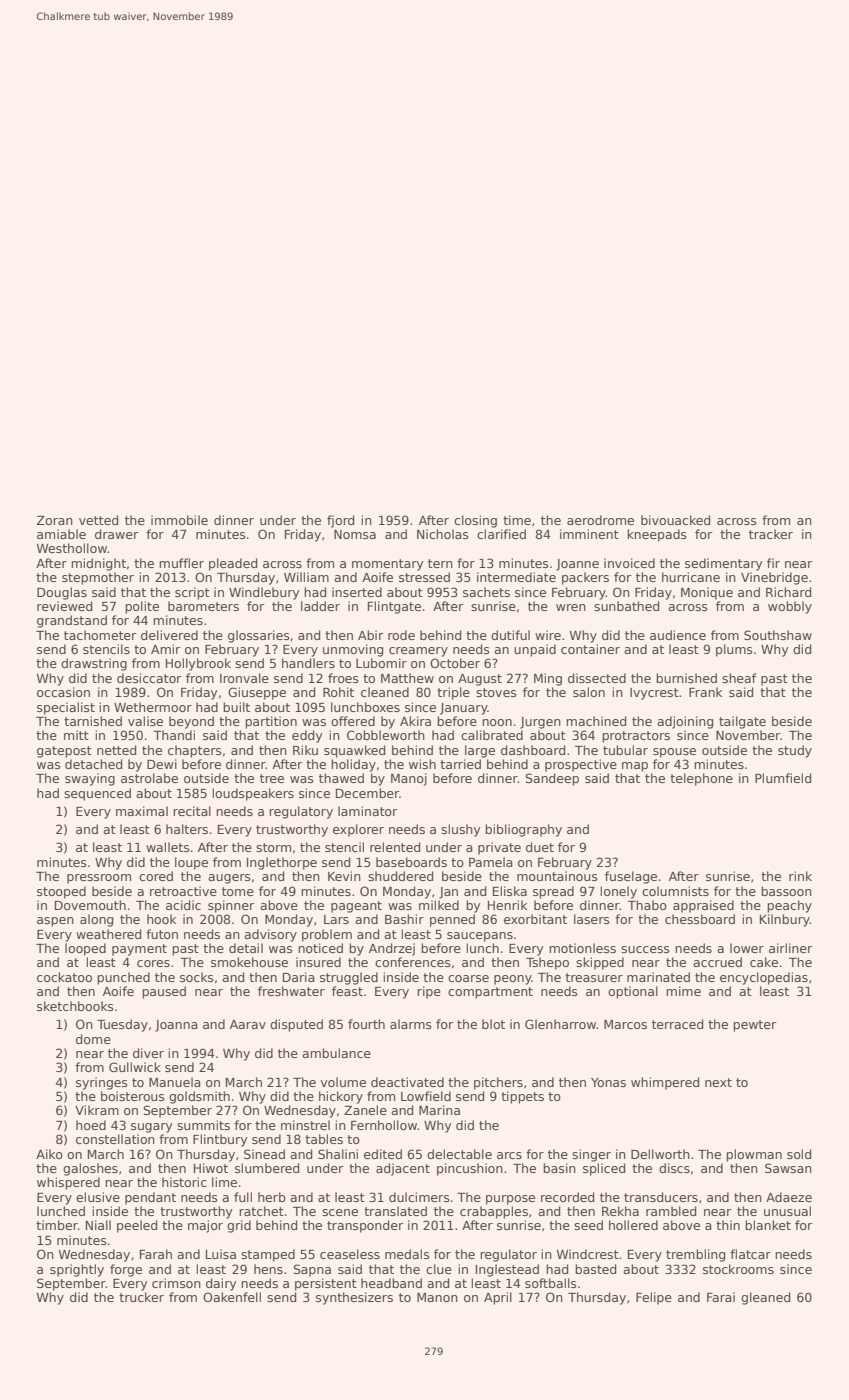 Image resolution: width=849 pixels, height=1400 pixels. Describe the element at coordinates (340, 521) in the document. I see `fjord` at that location.
